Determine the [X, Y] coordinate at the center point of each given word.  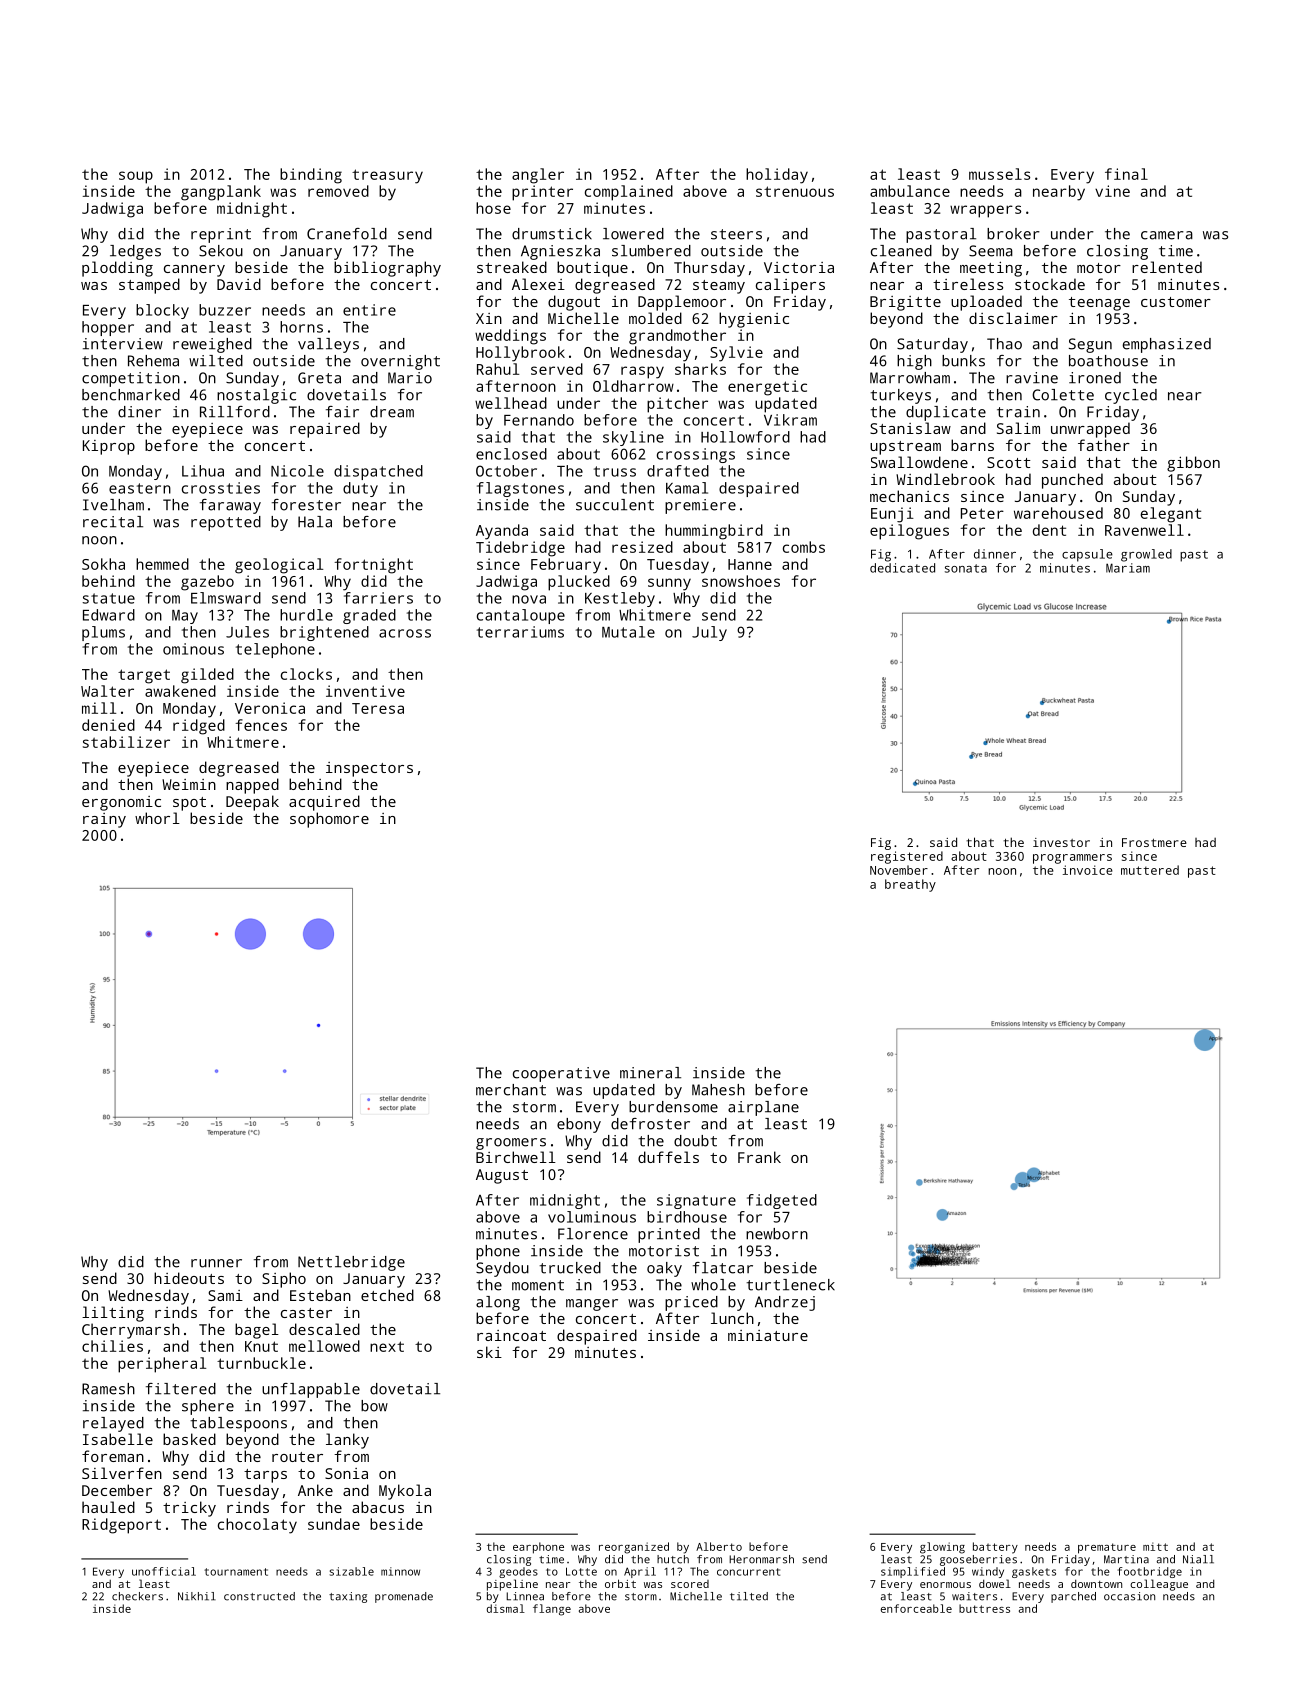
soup [136, 177]
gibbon [1193, 464]
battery [995, 1548]
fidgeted [782, 1201]
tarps [265, 1476]
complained [629, 193]
